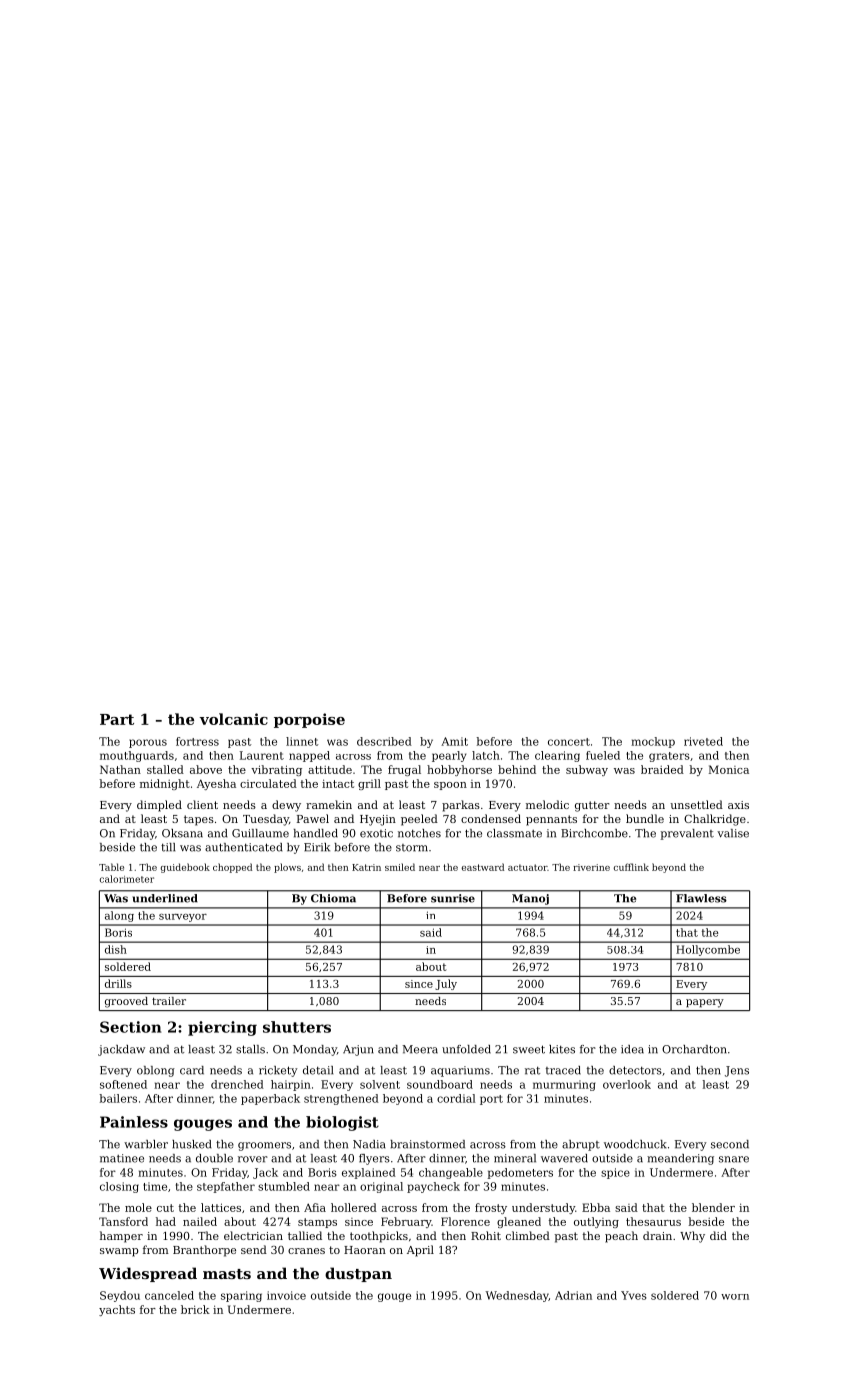  I want to click on yachts, so click(117, 1310).
